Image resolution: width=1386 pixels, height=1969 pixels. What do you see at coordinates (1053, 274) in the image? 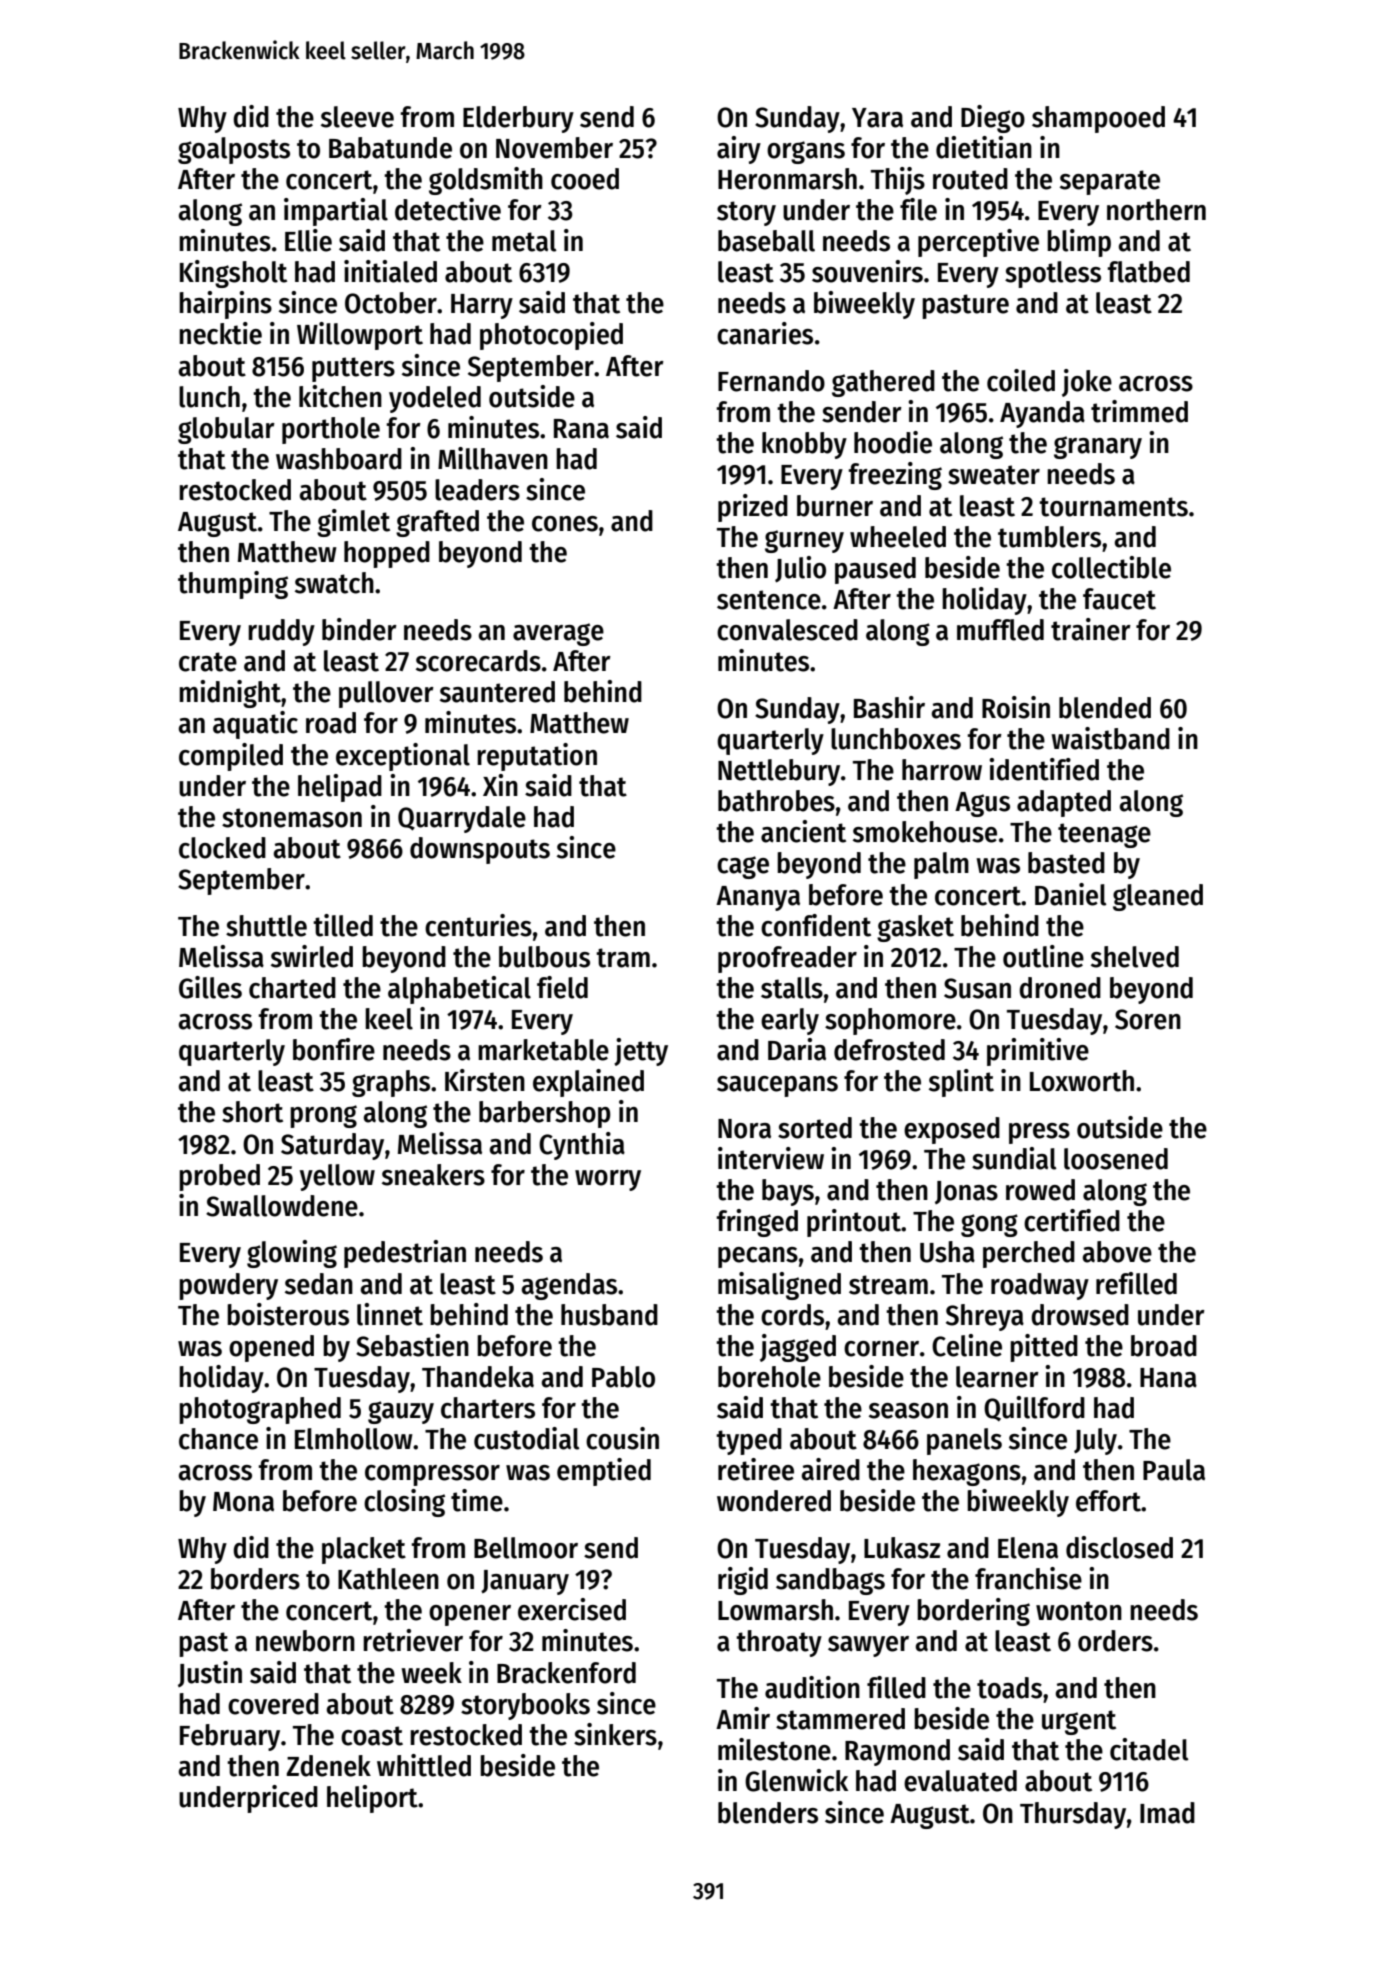
I see `spotless` at bounding box center [1053, 274].
